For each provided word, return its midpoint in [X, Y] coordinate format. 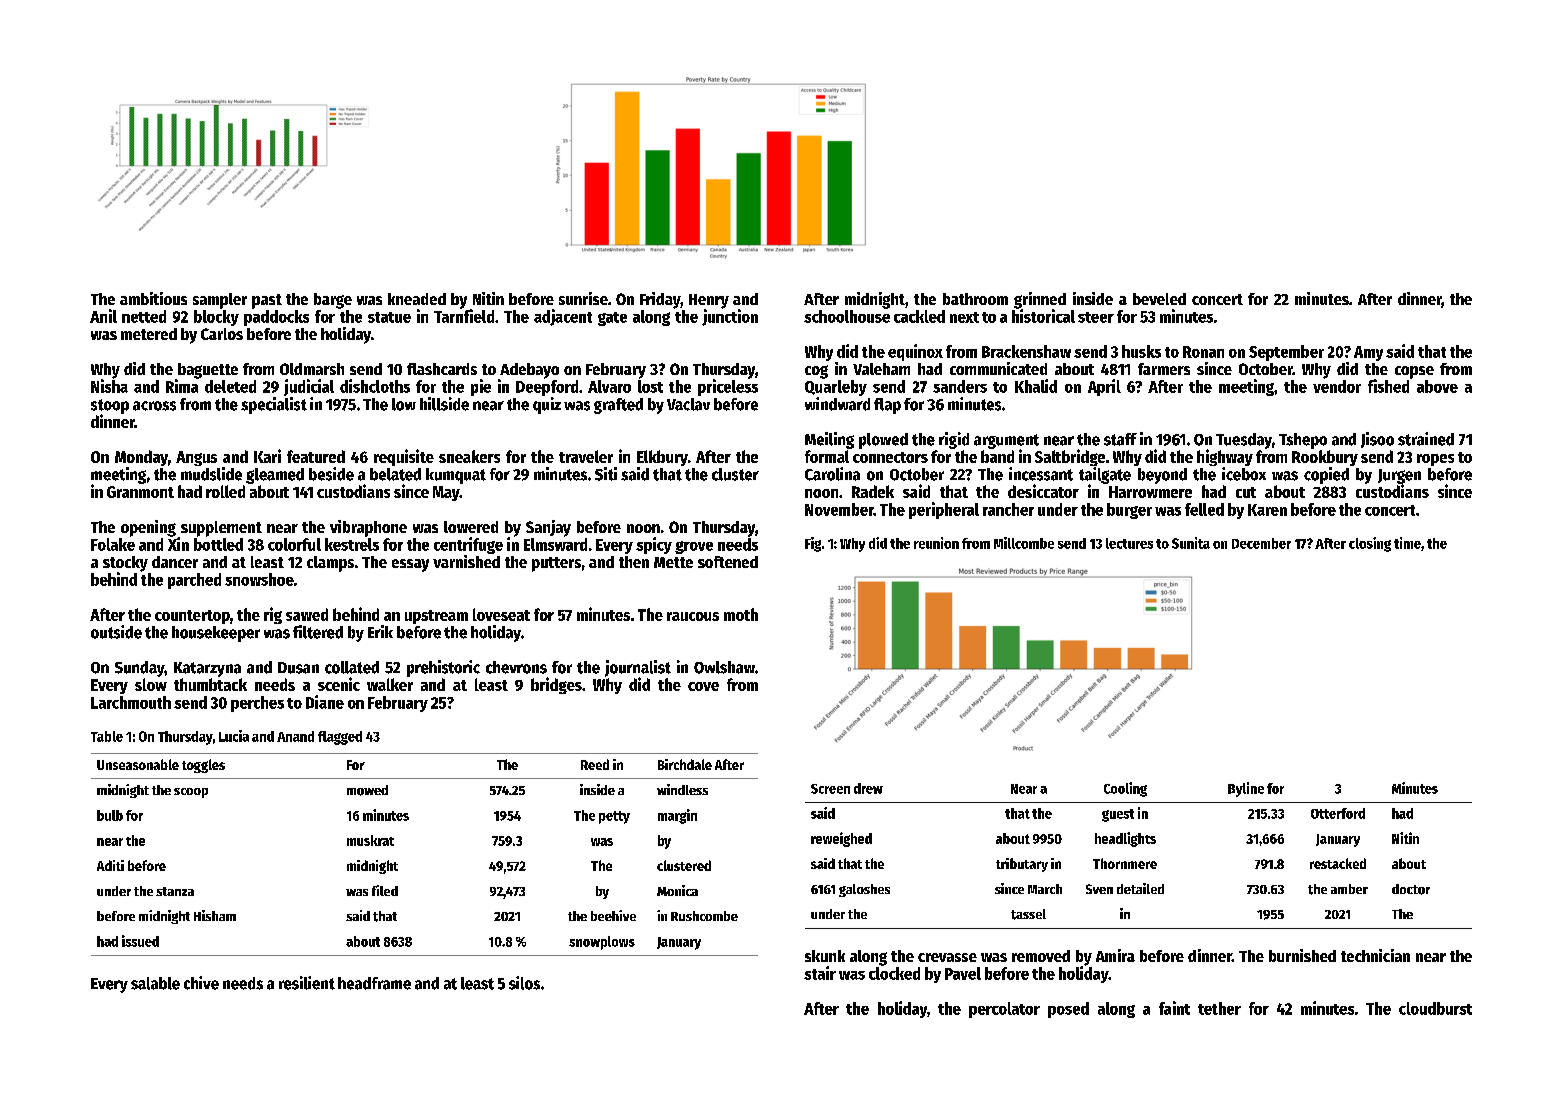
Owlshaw [724, 667]
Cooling [1125, 789]
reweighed [841, 839]
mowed [367, 790]
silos [524, 983]
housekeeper [216, 634]
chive [201, 983]
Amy [1368, 353]
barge [333, 301]
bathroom [975, 299]
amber [1349, 889]
